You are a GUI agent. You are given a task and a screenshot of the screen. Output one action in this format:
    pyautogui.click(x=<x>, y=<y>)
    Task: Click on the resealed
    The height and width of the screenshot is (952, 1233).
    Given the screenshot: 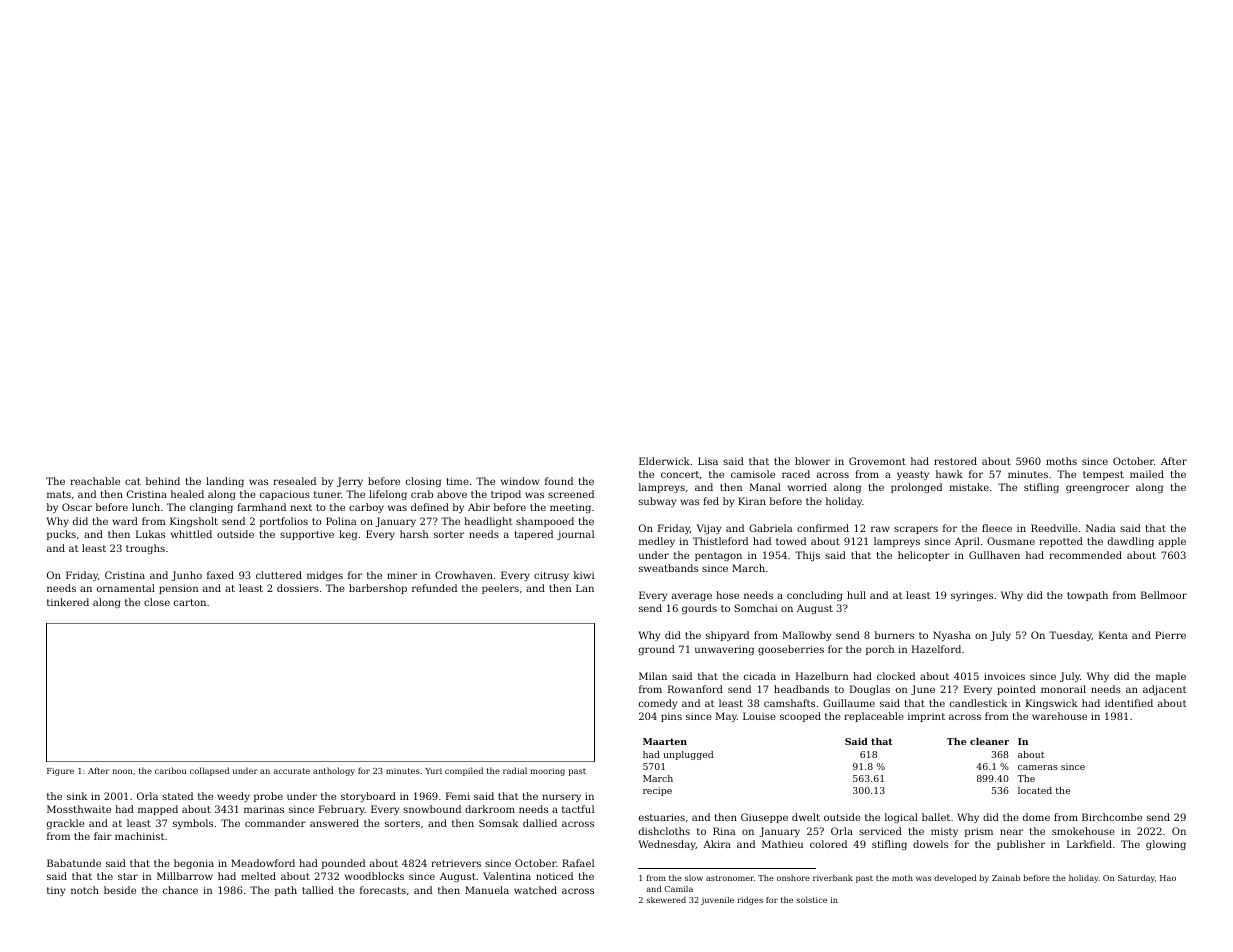 What is the action you would take?
    pyautogui.click(x=294, y=481)
